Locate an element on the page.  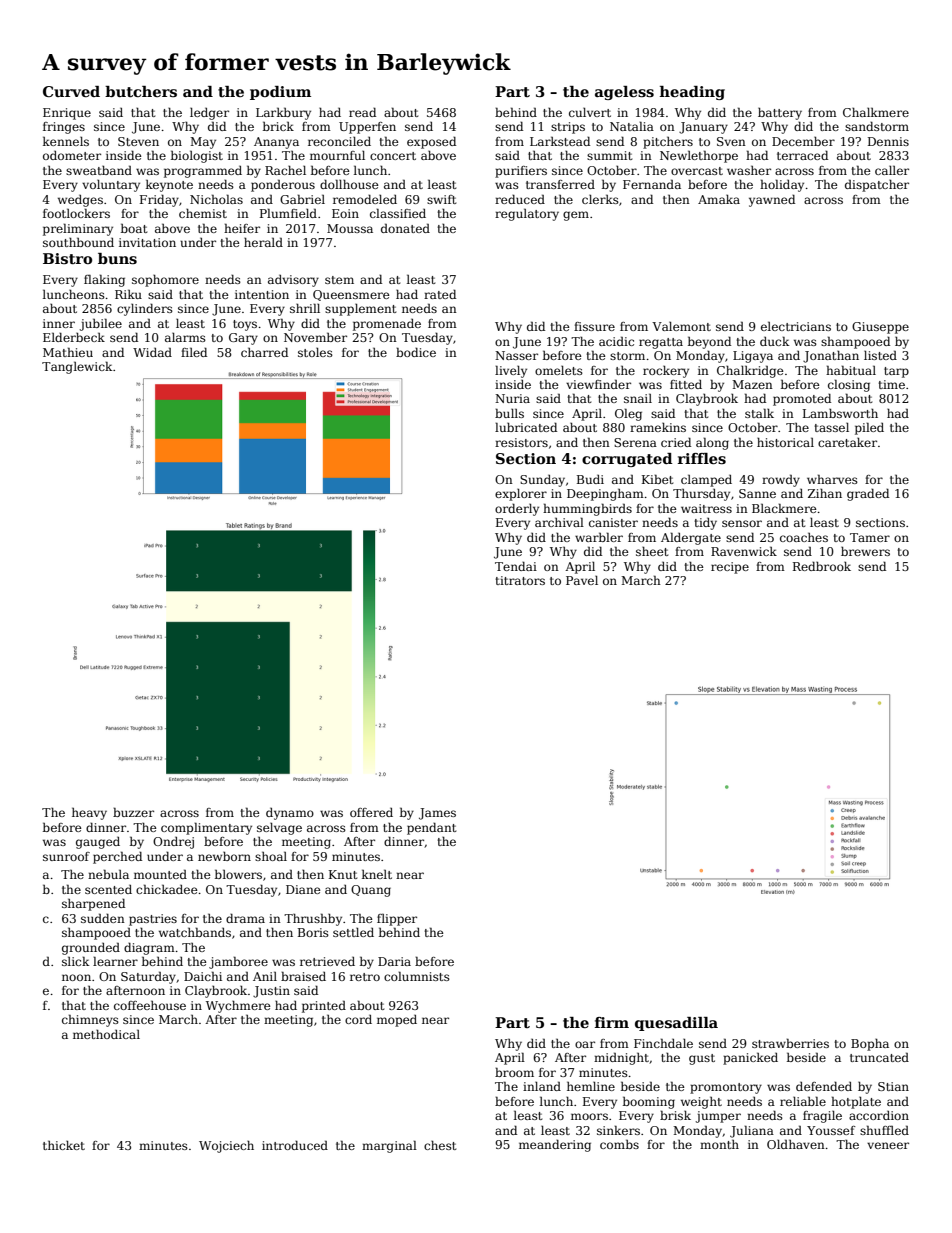
shoal is located at coordinates (271, 856).
